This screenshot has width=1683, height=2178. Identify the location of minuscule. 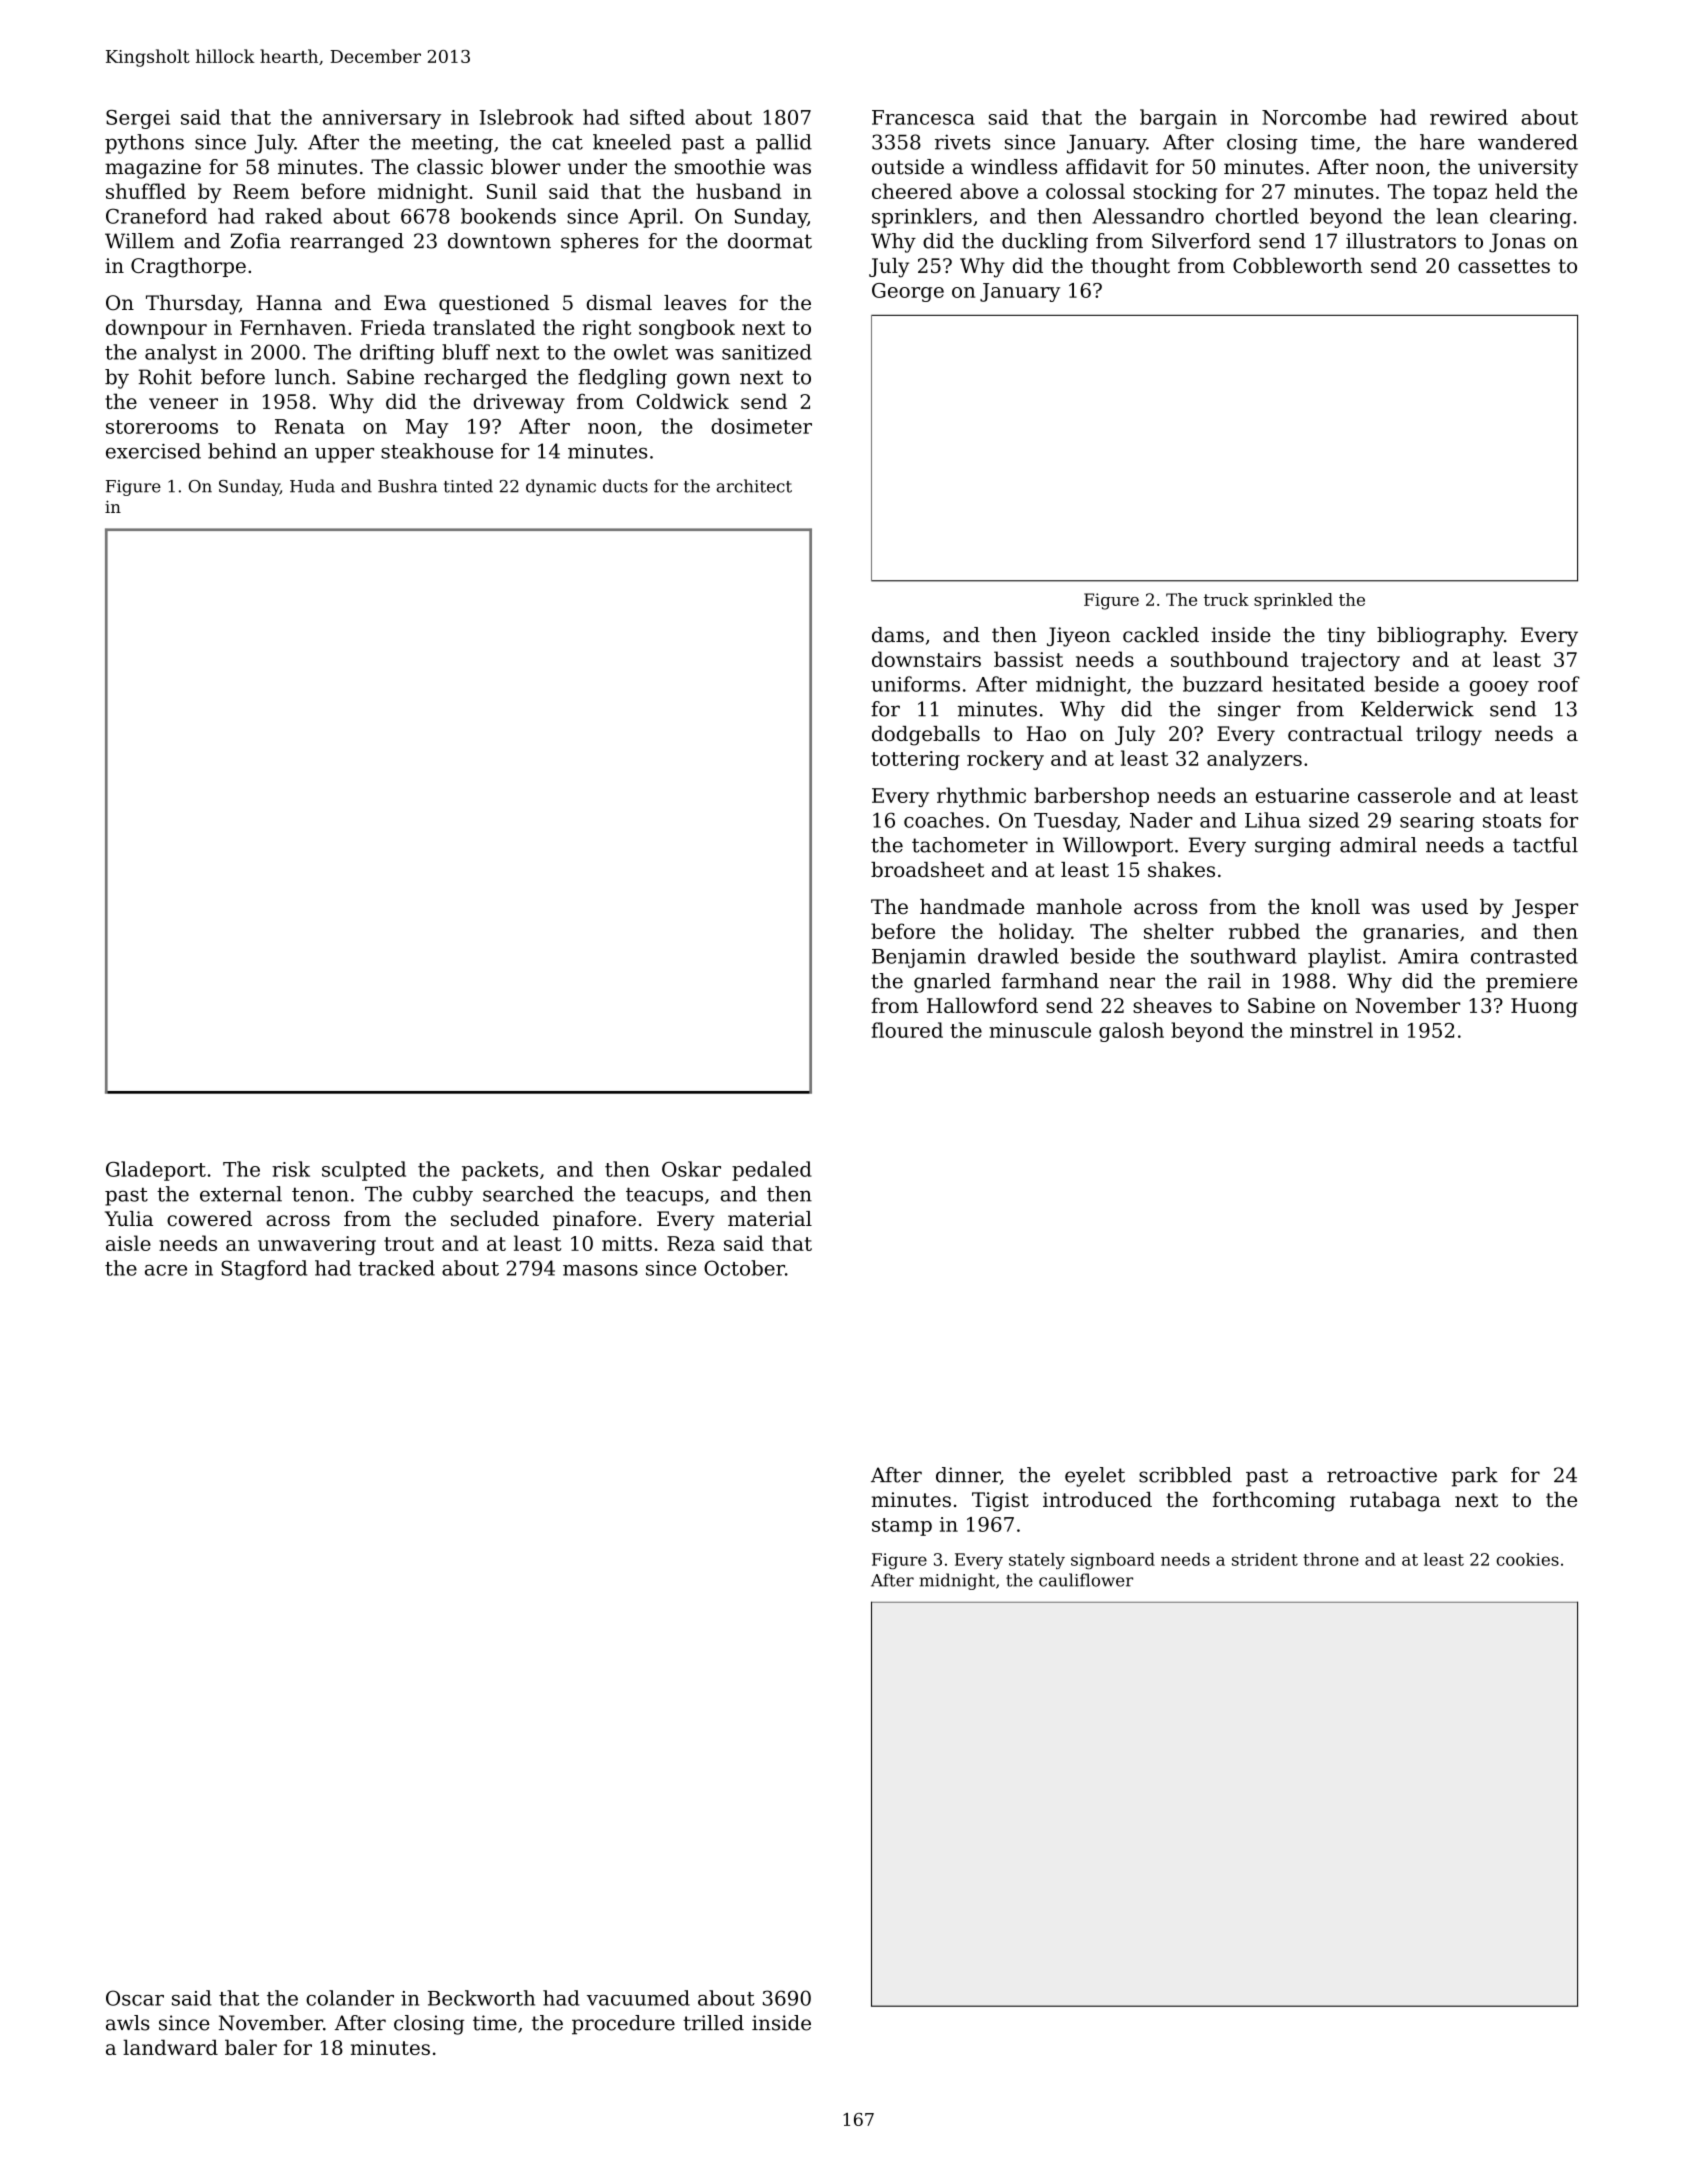
(1040, 1030).
